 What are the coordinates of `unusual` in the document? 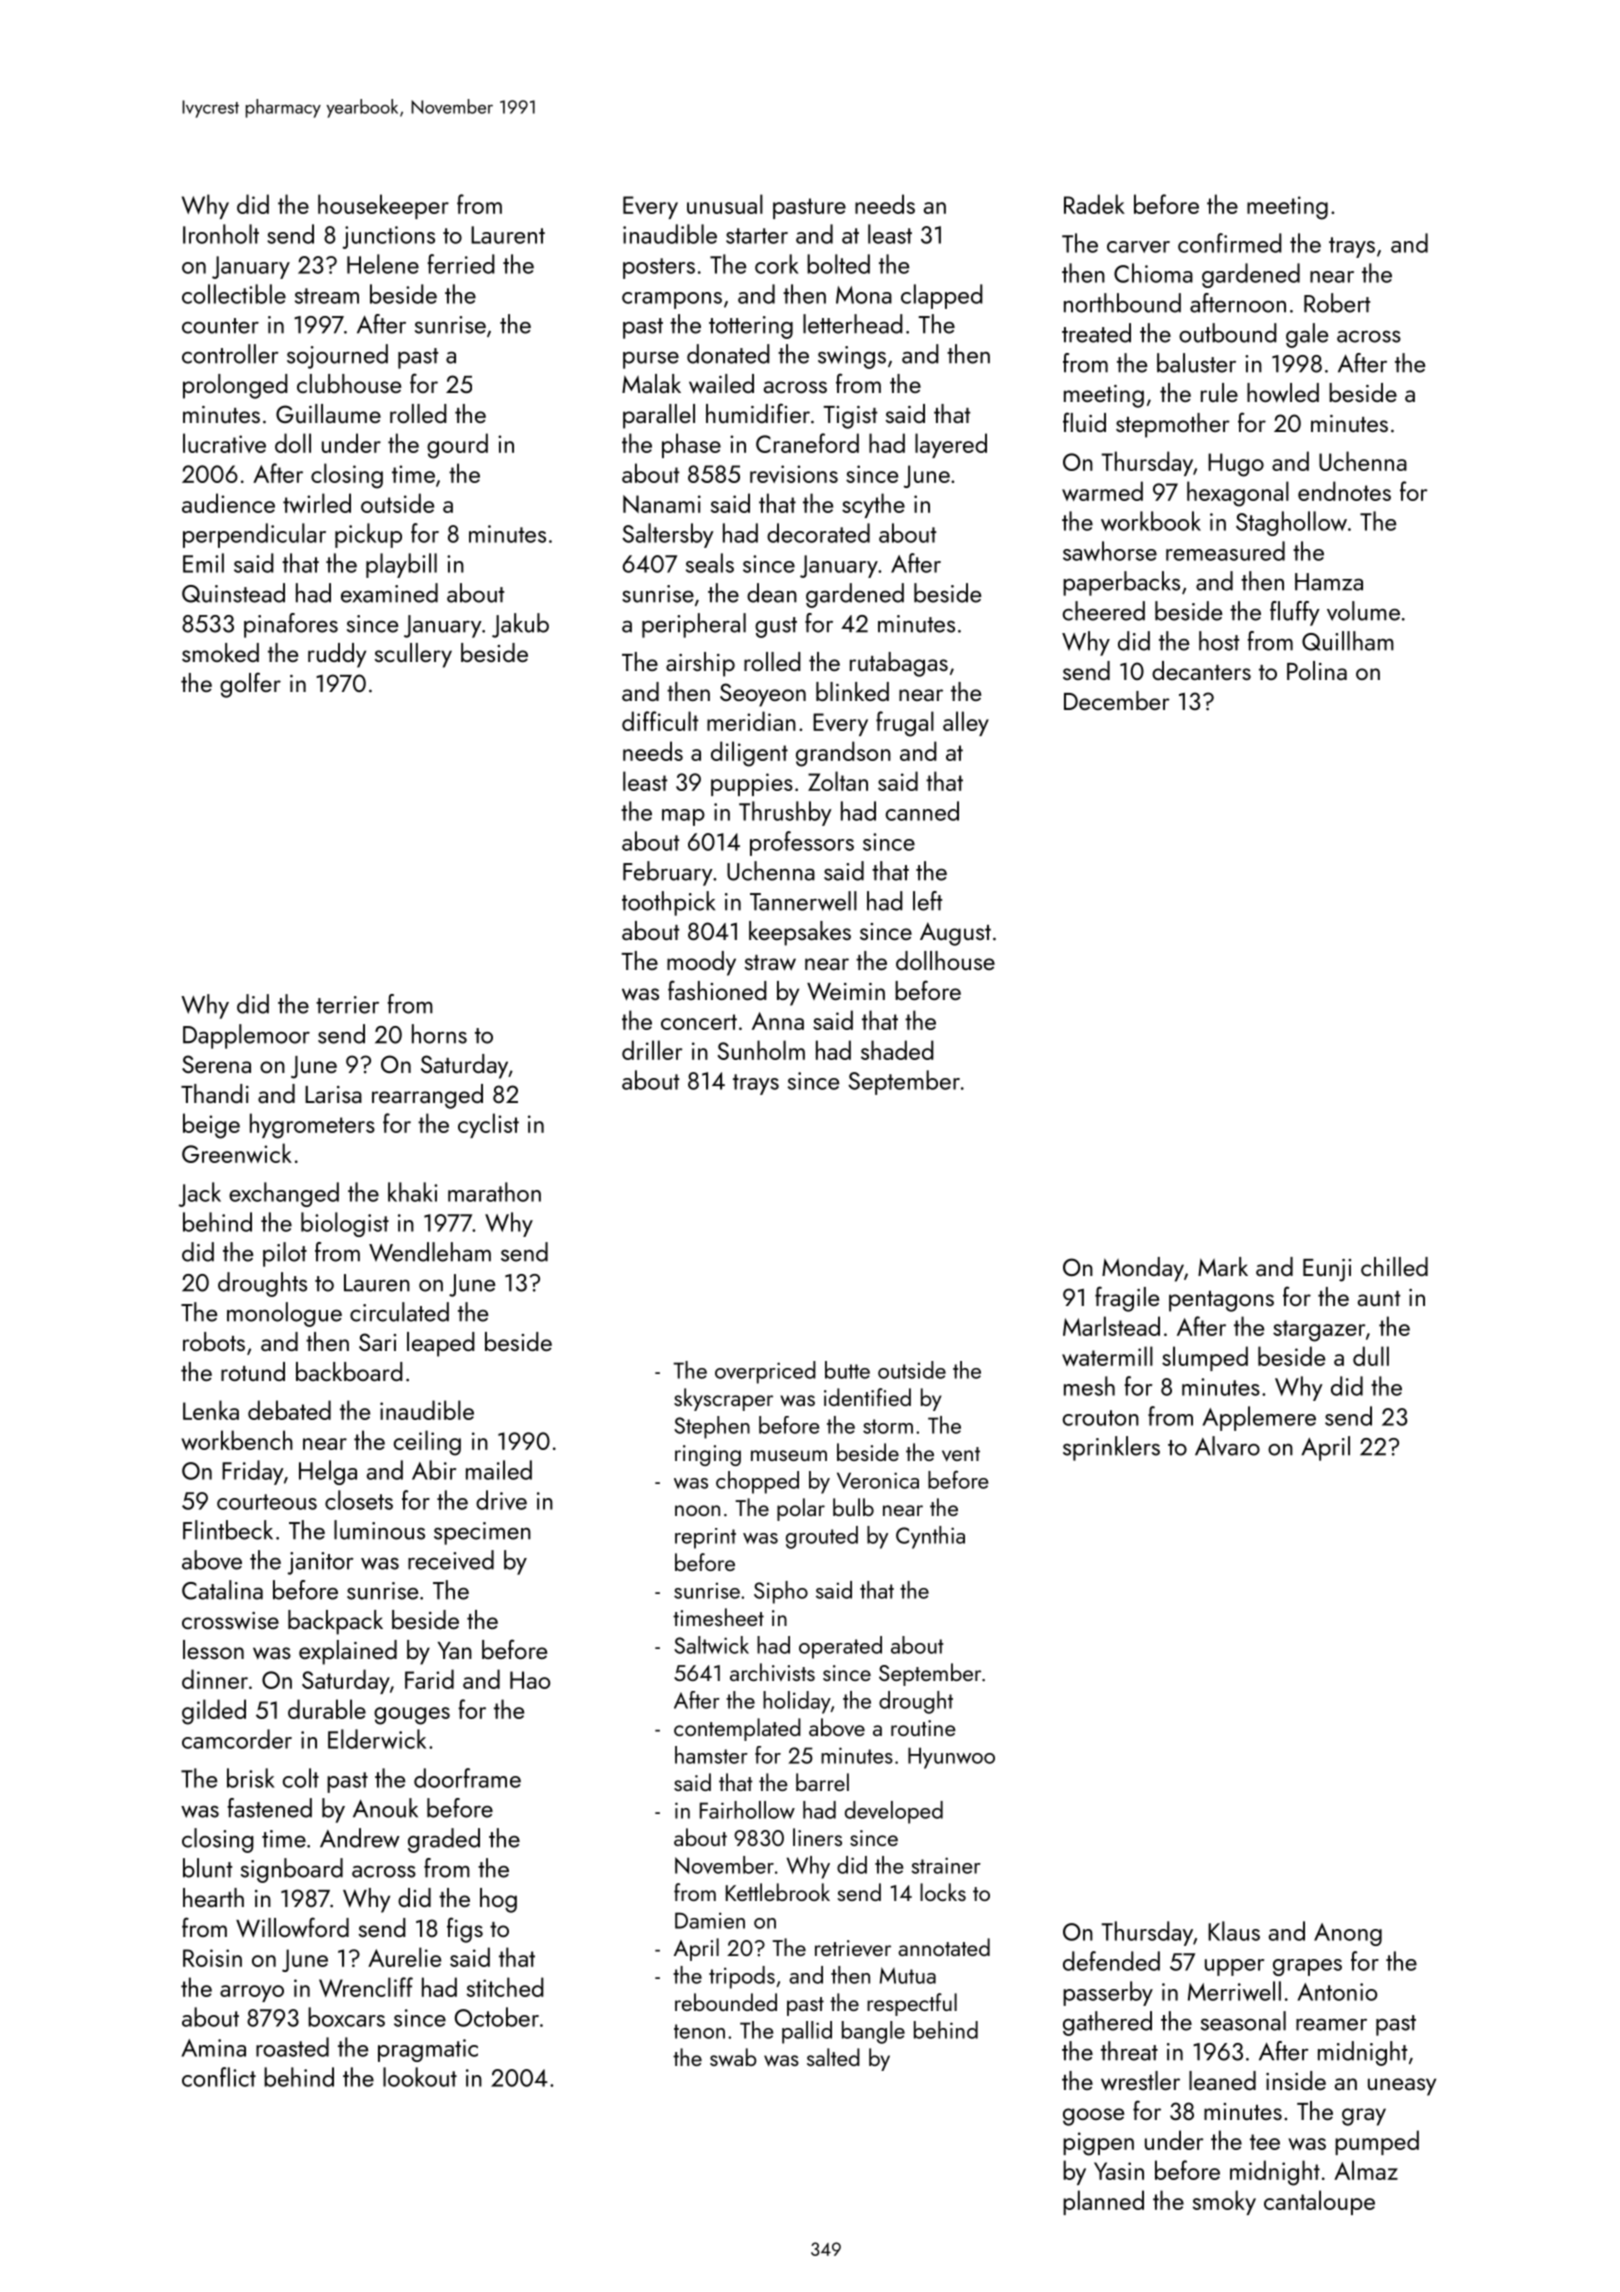 It's located at (725, 204).
